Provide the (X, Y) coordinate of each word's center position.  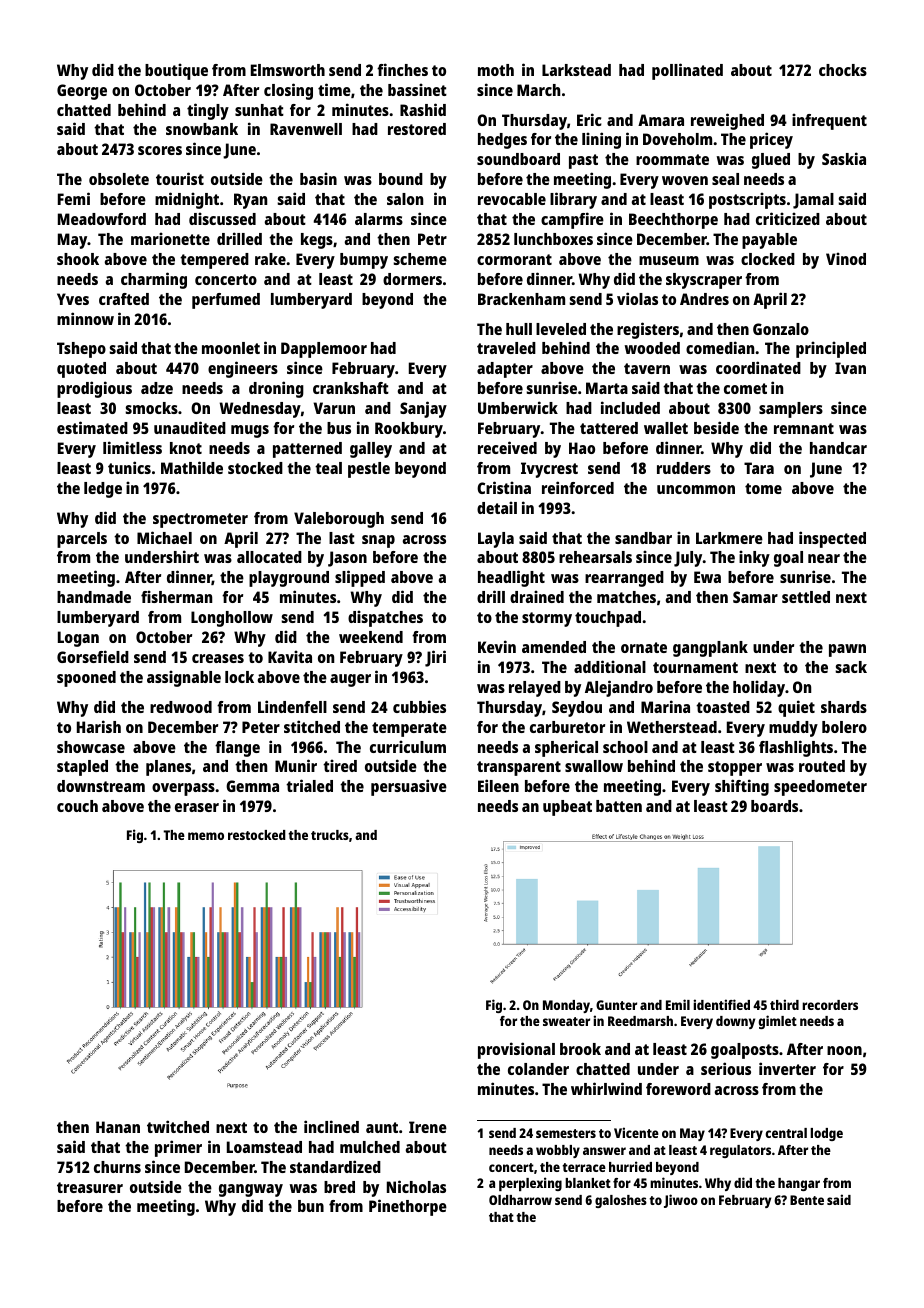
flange (237, 749)
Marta (607, 388)
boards (774, 806)
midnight (187, 200)
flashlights (796, 748)
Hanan (118, 1127)
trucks (330, 835)
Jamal (813, 201)
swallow (594, 766)
